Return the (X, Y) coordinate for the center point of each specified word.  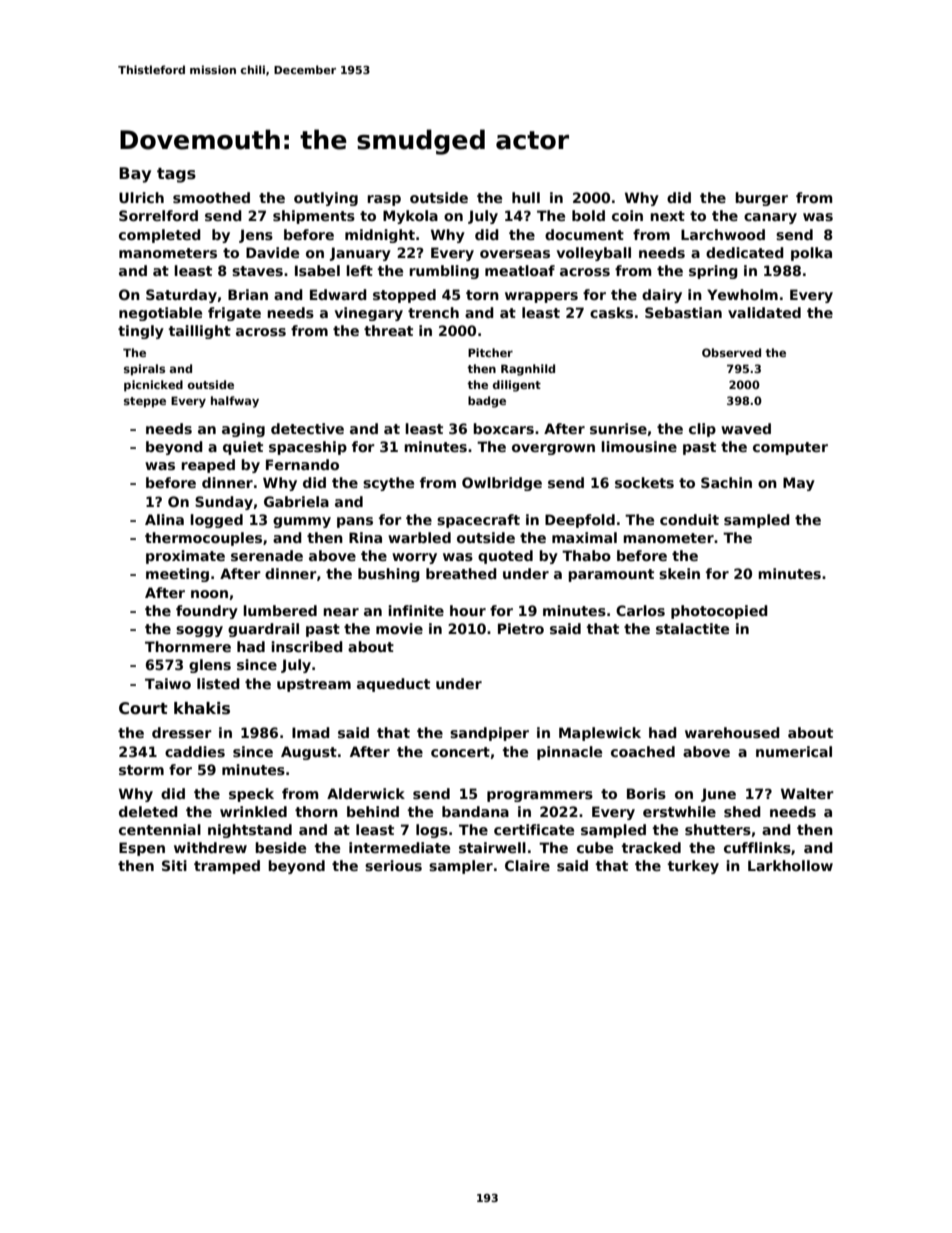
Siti (174, 865)
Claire (527, 865)
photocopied (719, 612)
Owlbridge (502, 484)
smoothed (211, 197)
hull (526, 197)
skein (679, 573)
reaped (208, 466)
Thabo (586, 555)
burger (761, 199)
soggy (199, 631)
